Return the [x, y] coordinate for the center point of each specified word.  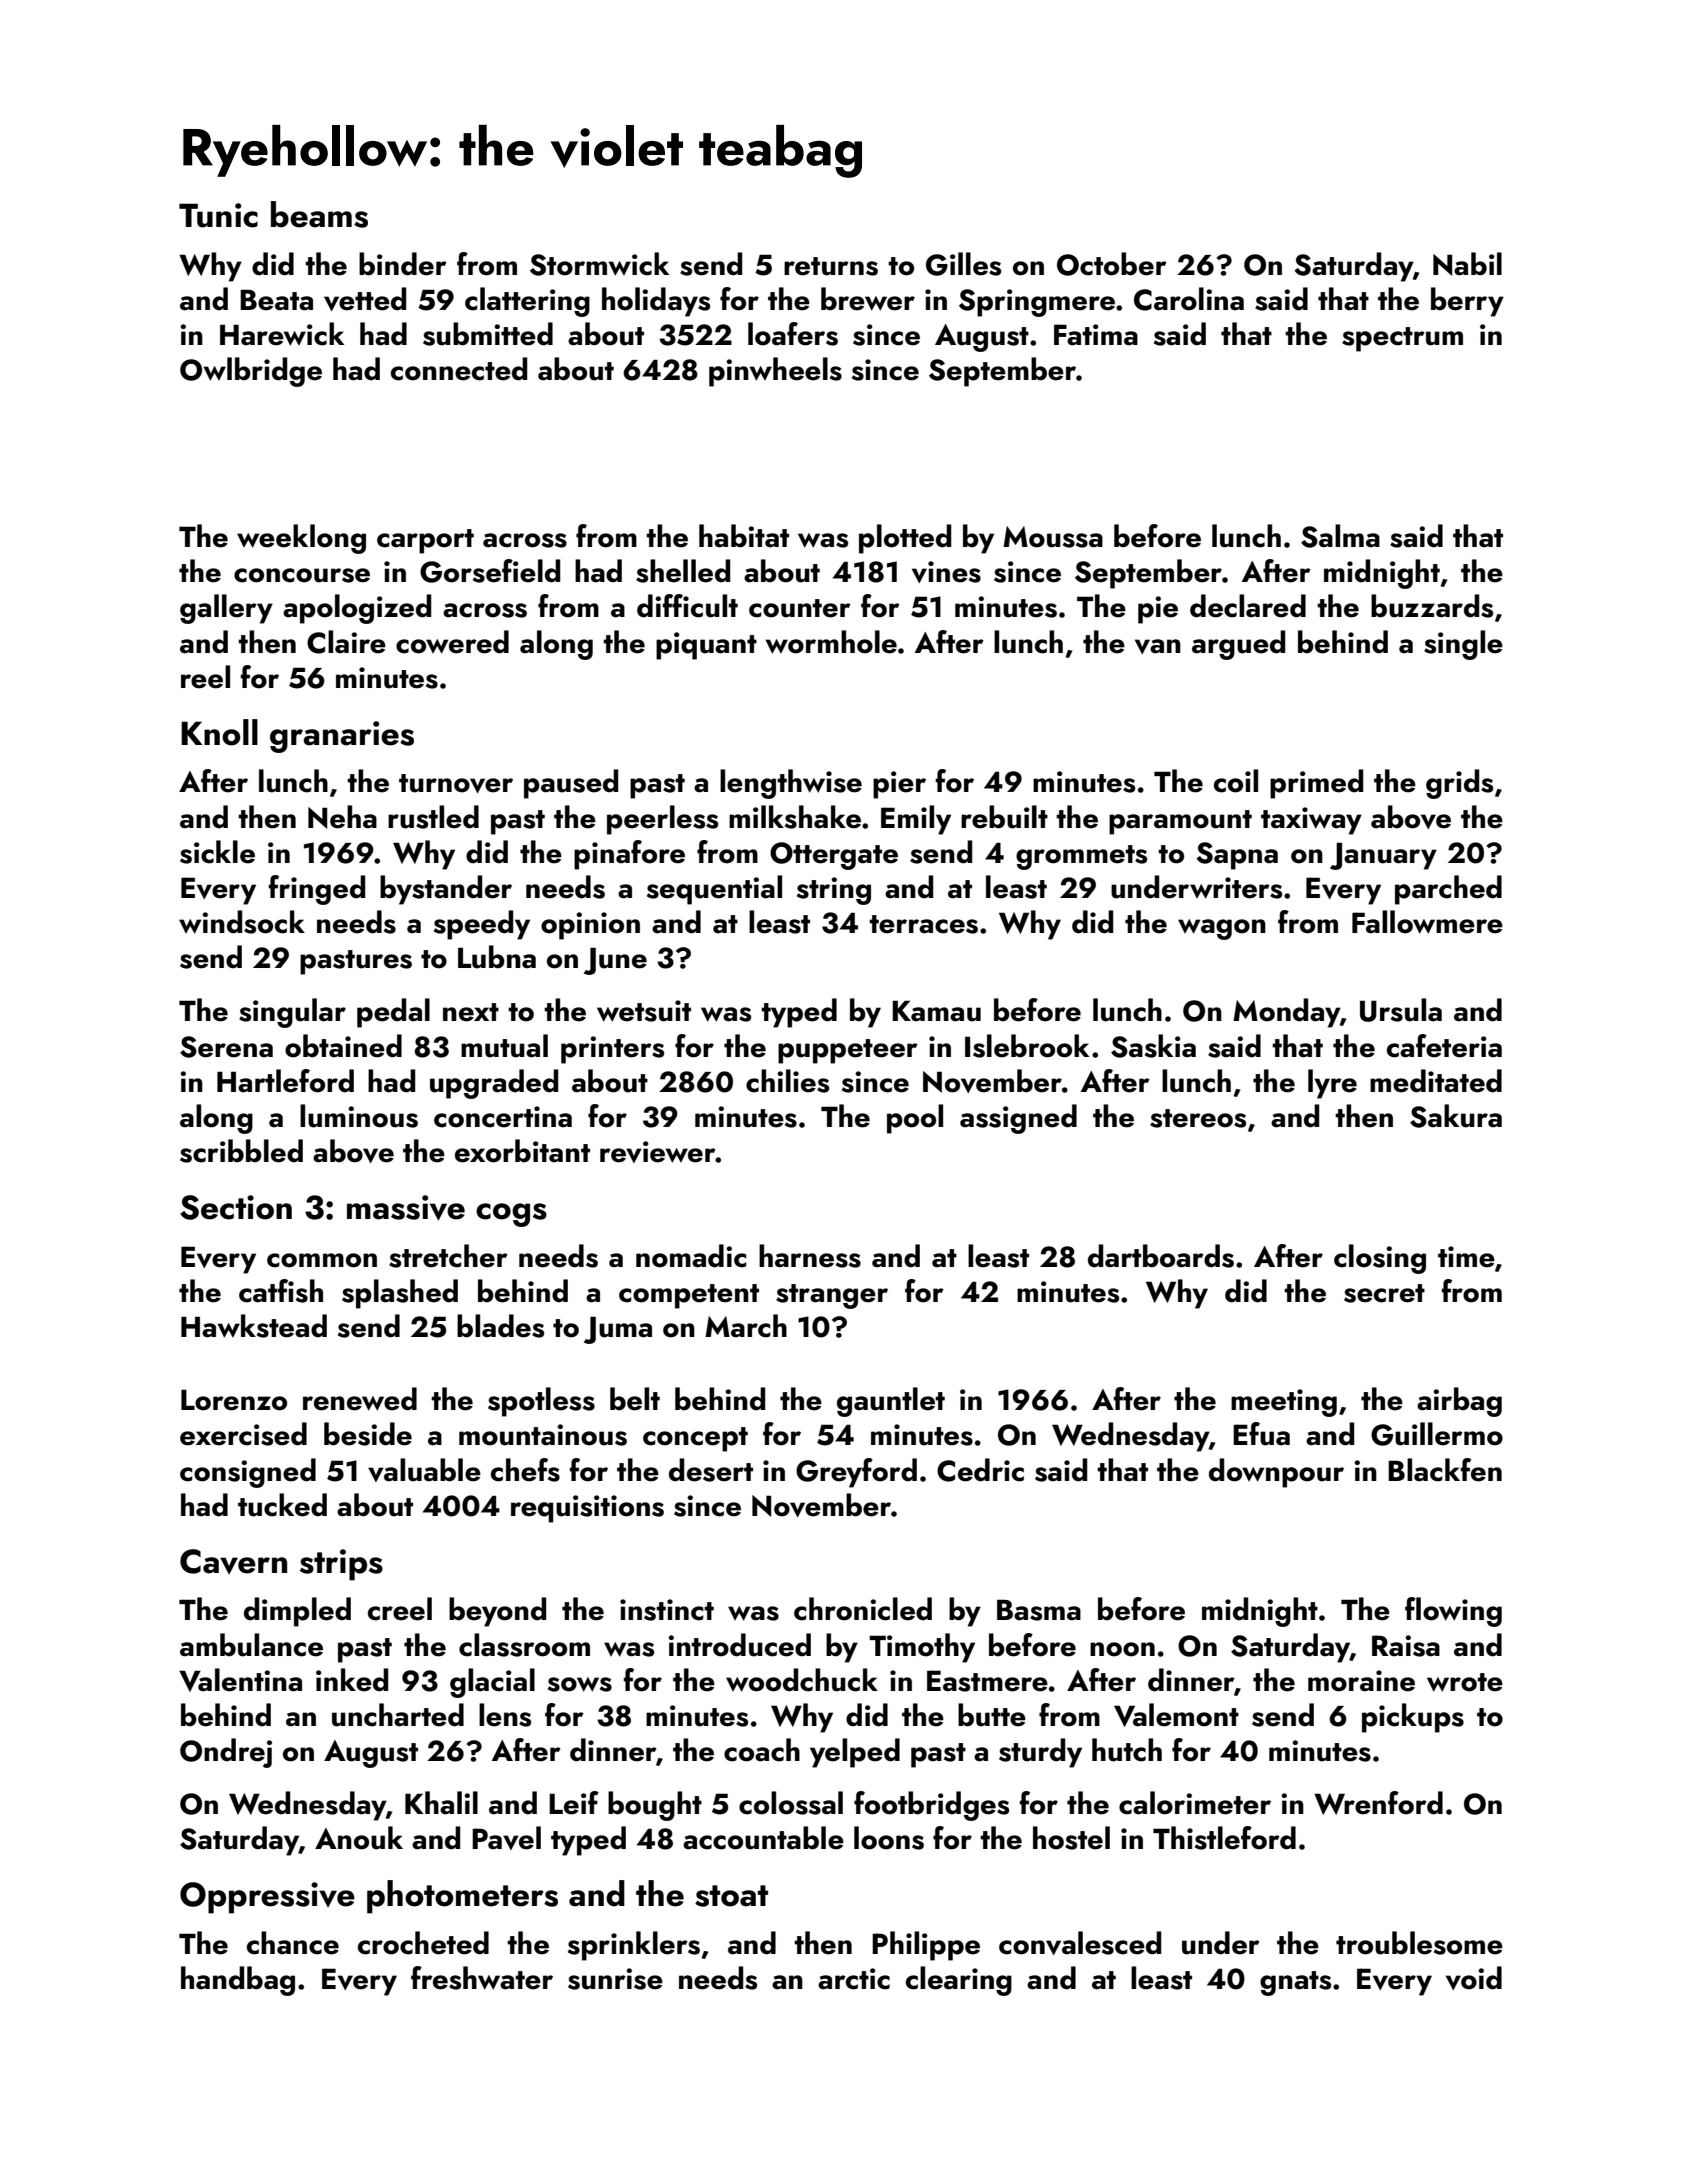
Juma [618, 1330]
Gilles [963, 264]
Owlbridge [251, 372]
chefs [525, 1470]
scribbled [241, 1151]
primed [1316, 784]
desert [711, 1470]
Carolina [1189, 299]
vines [946, 572]
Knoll [219, 732]
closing [1380, 1259]
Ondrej [226, 1753]
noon [1122, 1649]
